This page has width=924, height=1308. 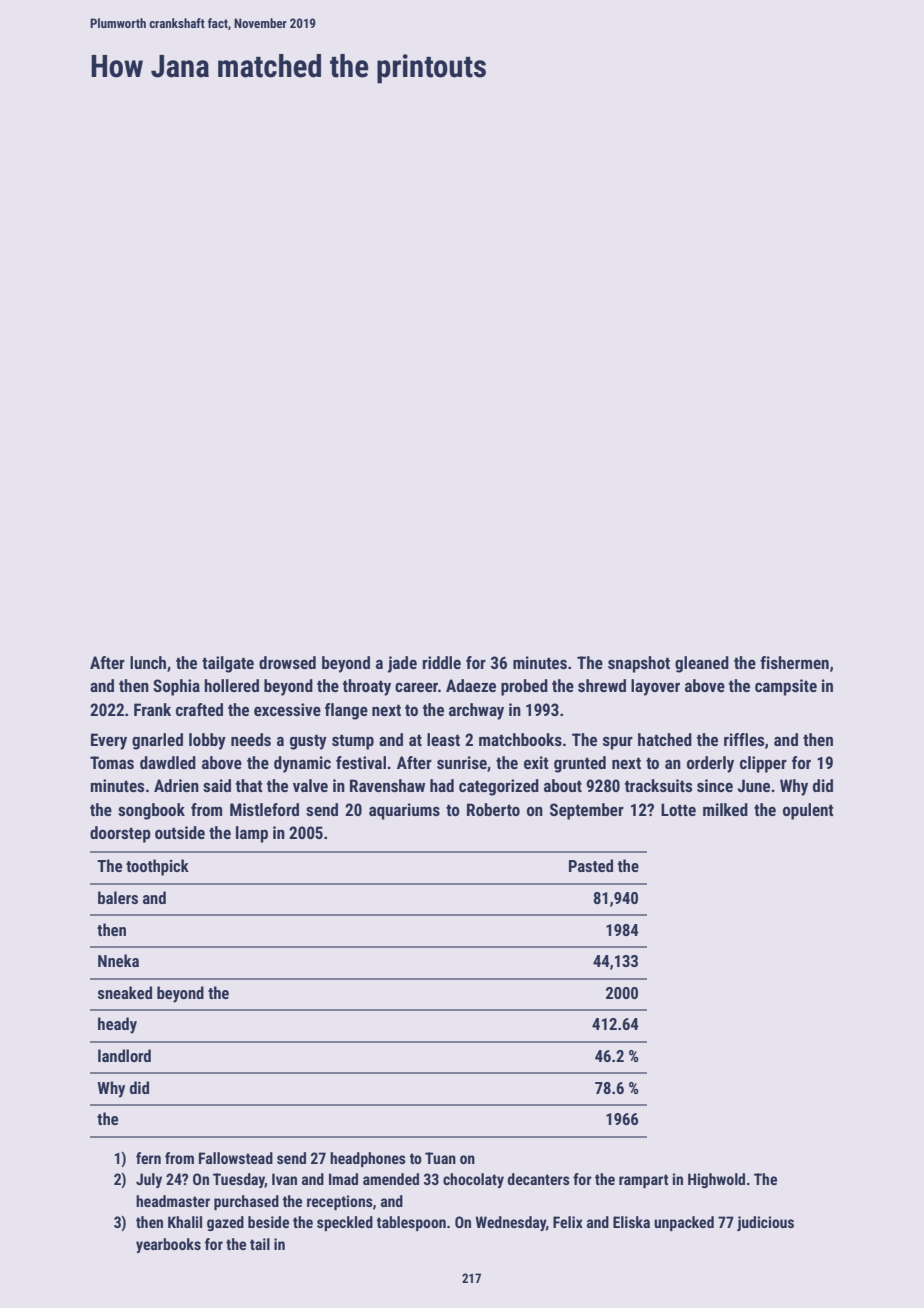 What do you see at coordinates (118, 960) in the page?
I see `Nneka` at bounding box center [118, 960].
